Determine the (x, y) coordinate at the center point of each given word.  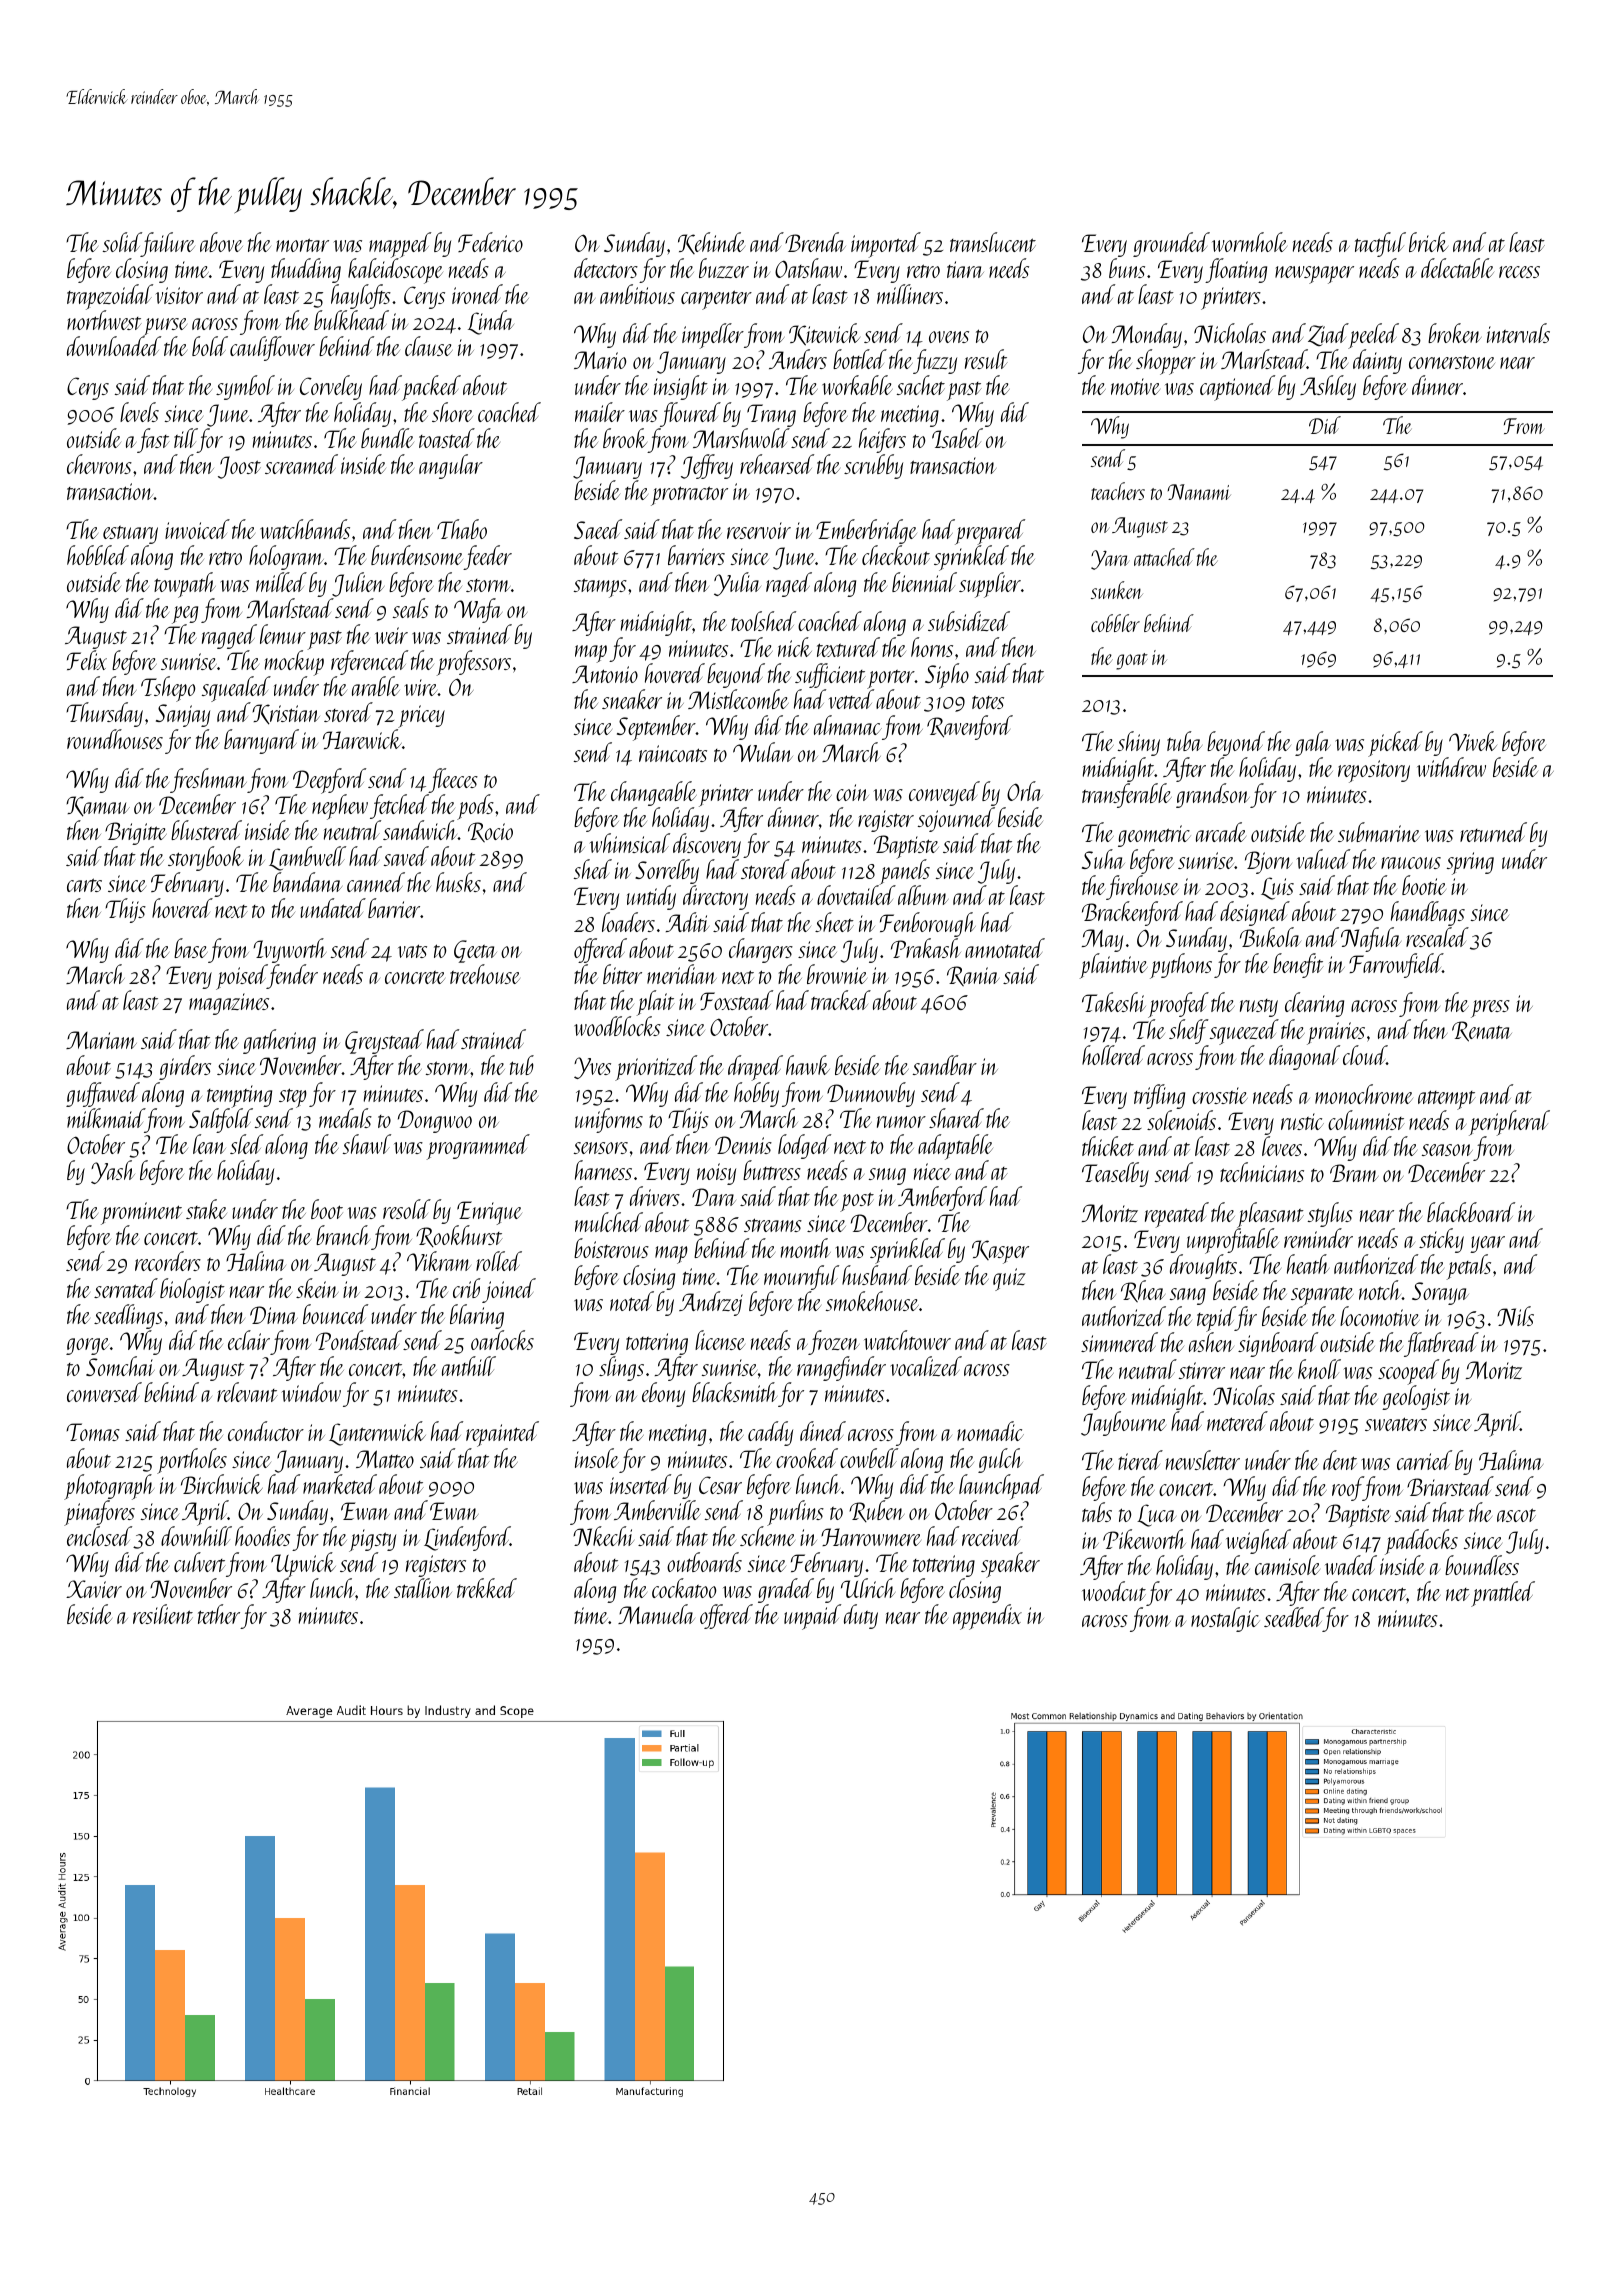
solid (122, 242)
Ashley (1328, 387)
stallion (423, 1588)
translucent (993, 242)
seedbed (1293, 1617)
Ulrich (868, 1588)
